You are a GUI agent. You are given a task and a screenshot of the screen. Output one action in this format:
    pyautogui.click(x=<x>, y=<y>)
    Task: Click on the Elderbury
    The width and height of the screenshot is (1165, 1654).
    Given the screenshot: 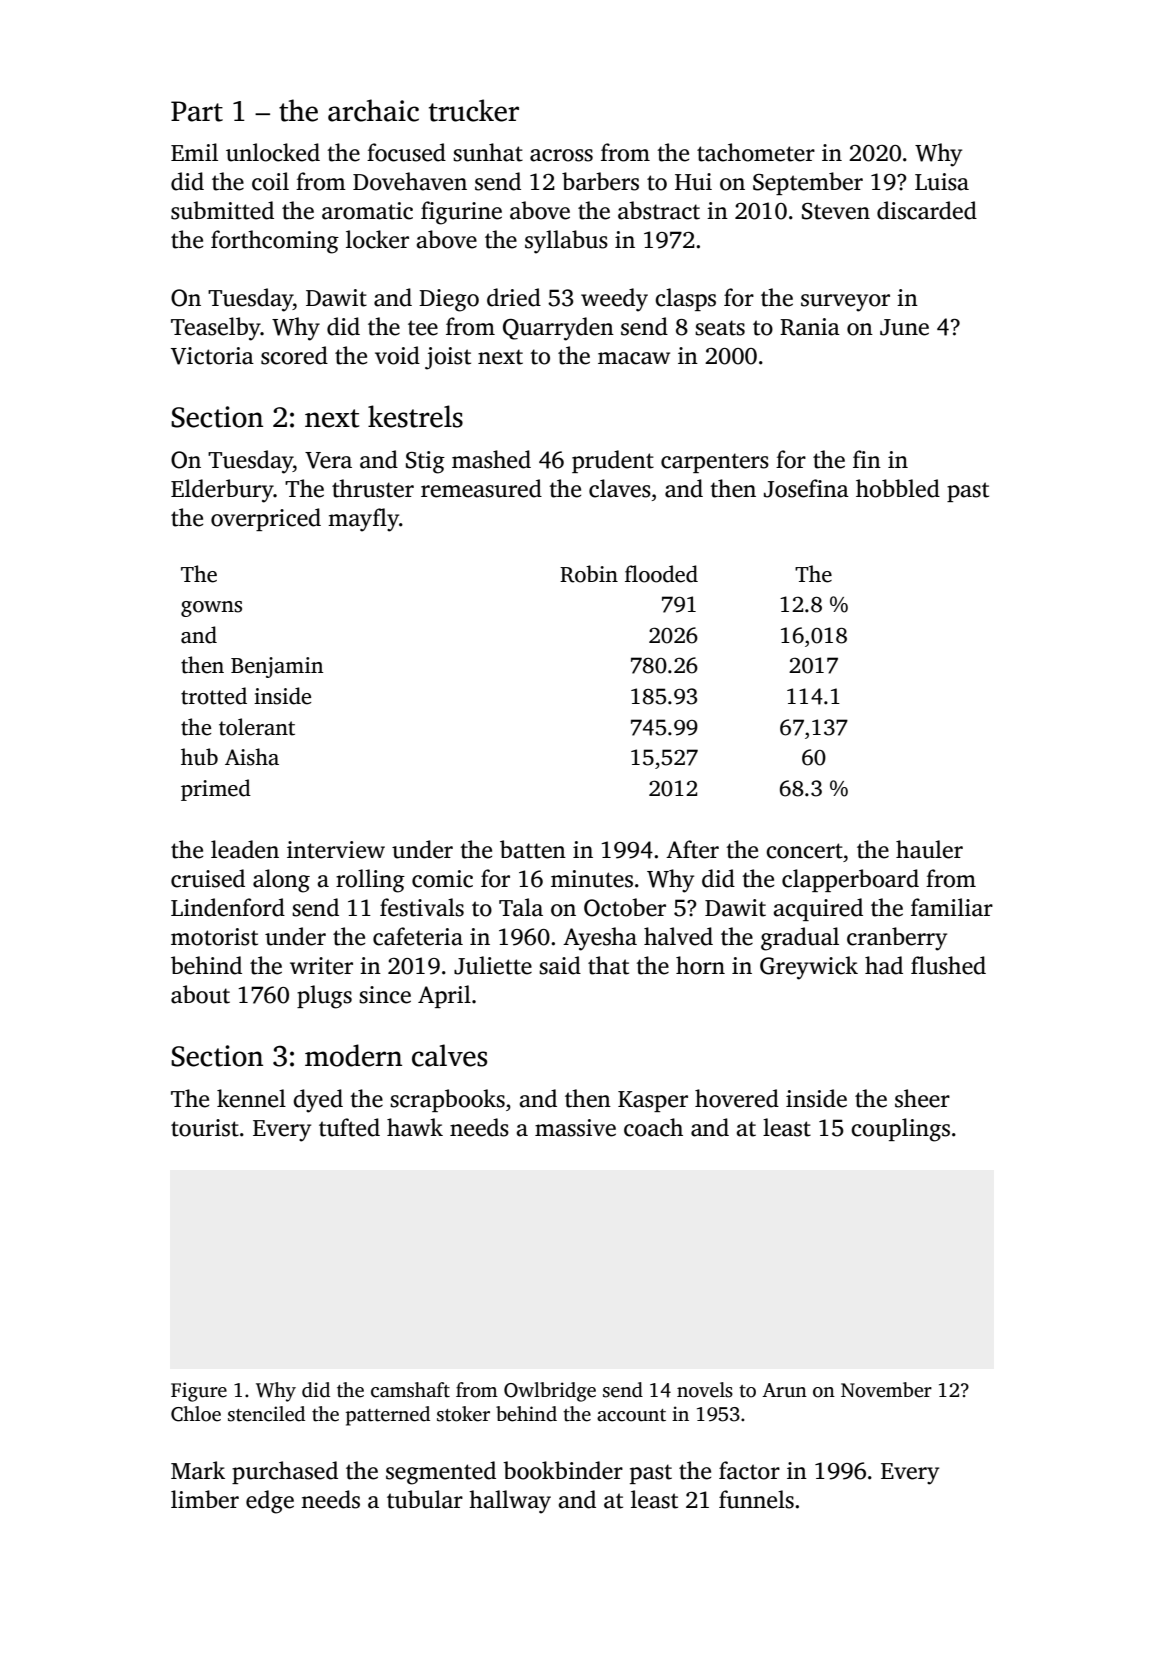 What is the action you would take?
    pyautogui.click(x=222, y=491)
